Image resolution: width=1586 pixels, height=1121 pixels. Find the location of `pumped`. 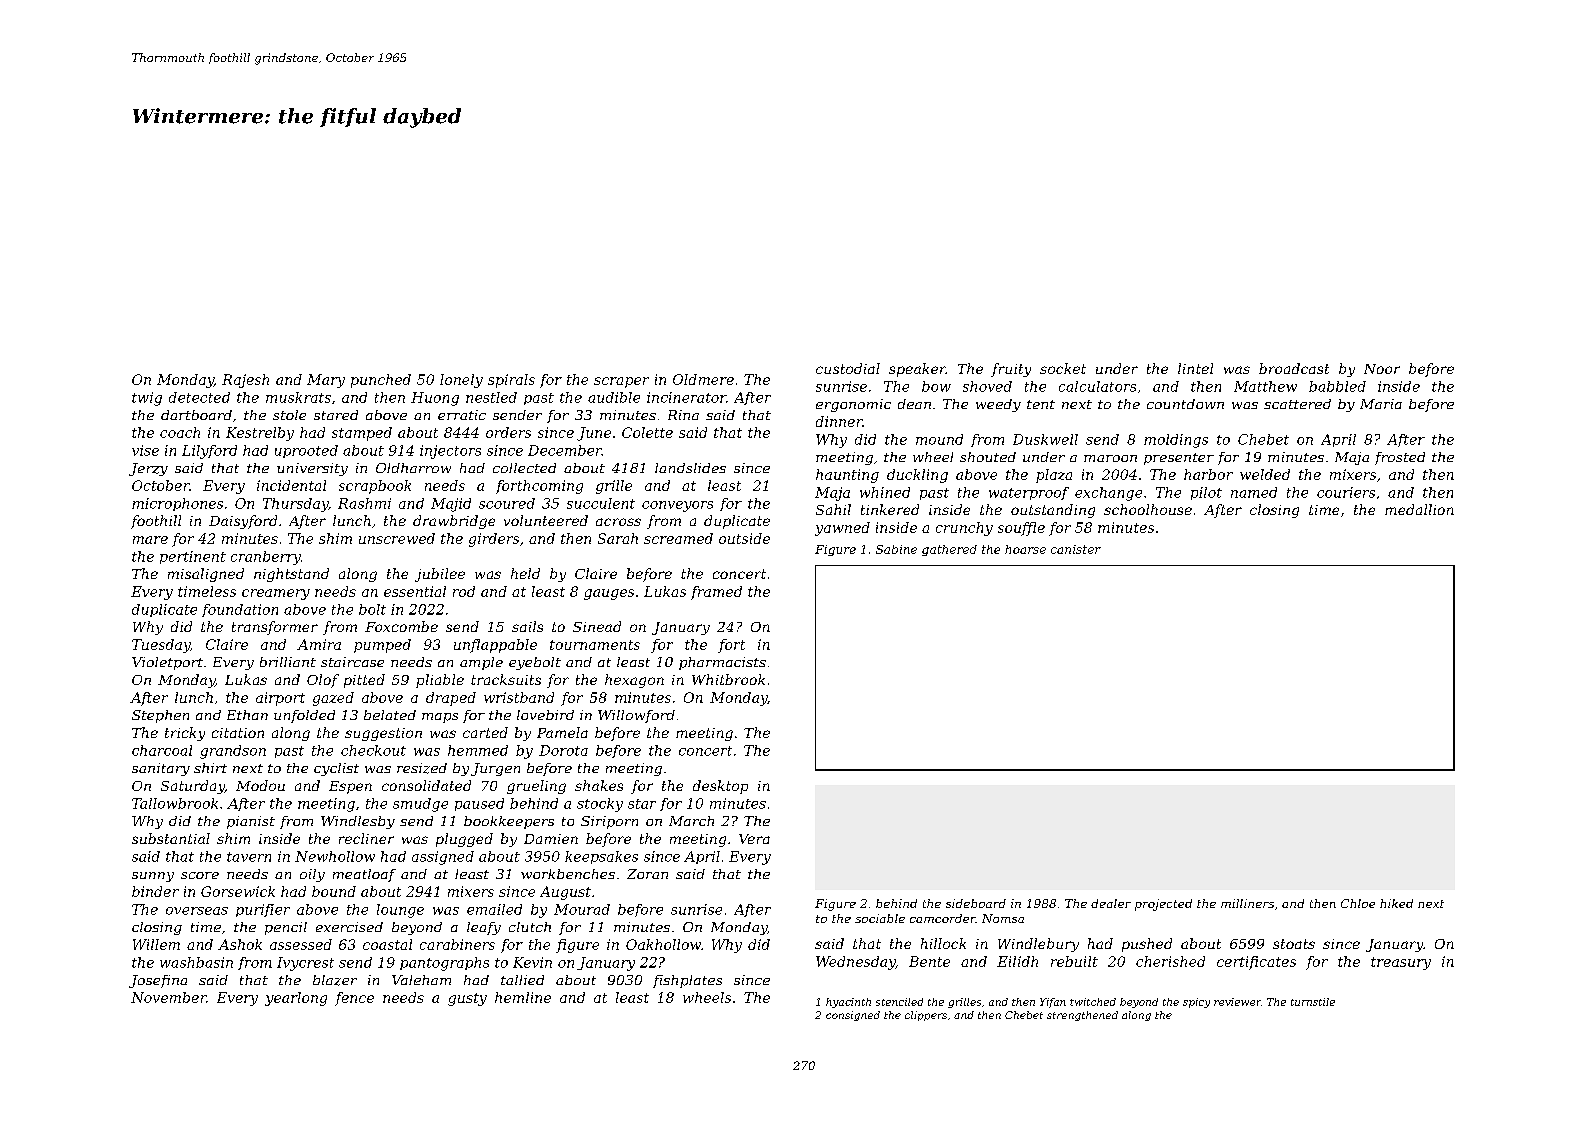

pumped is located at coordinates (382, 646).
